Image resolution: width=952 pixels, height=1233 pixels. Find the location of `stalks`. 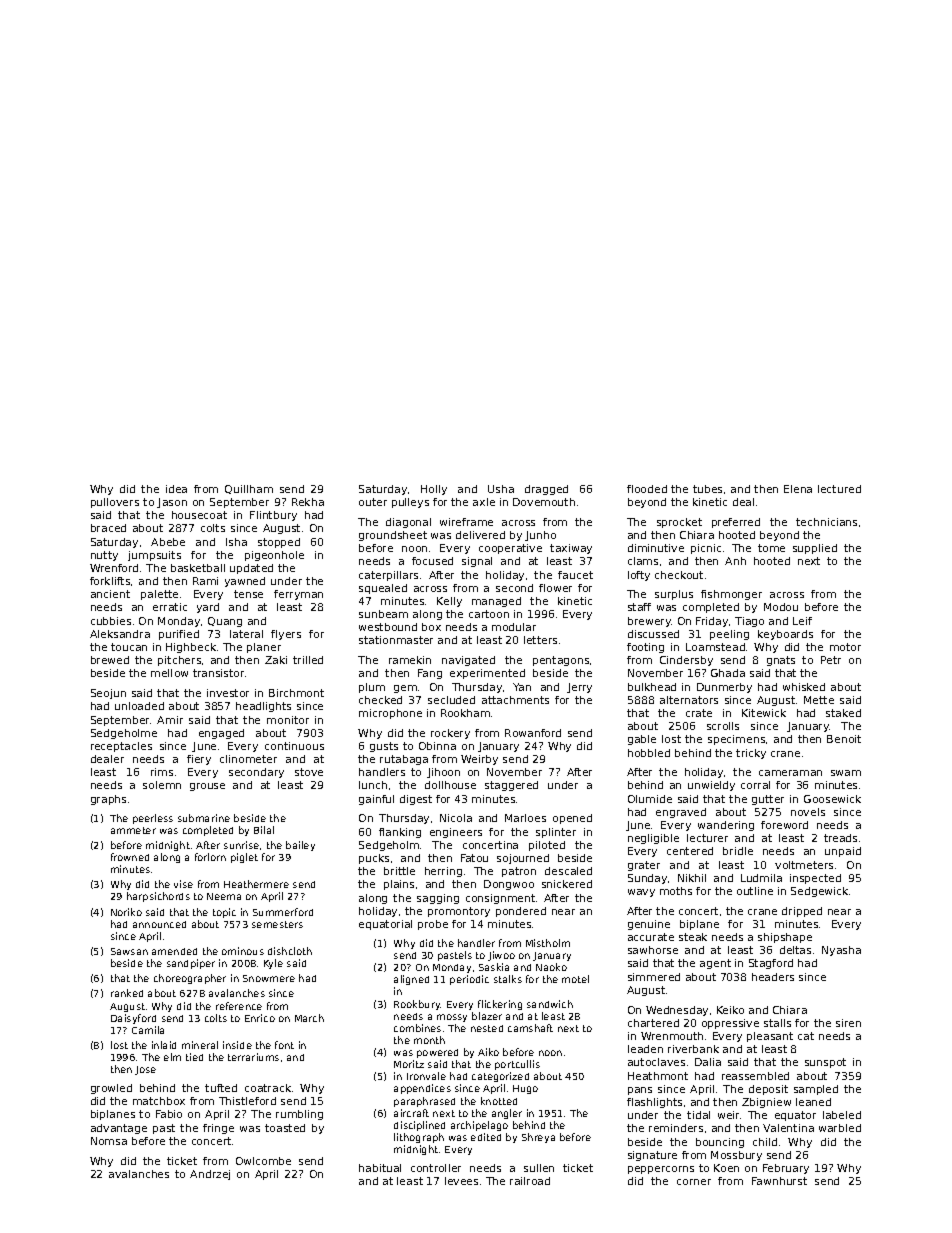

stalks is located at coordinates (508, 979).
